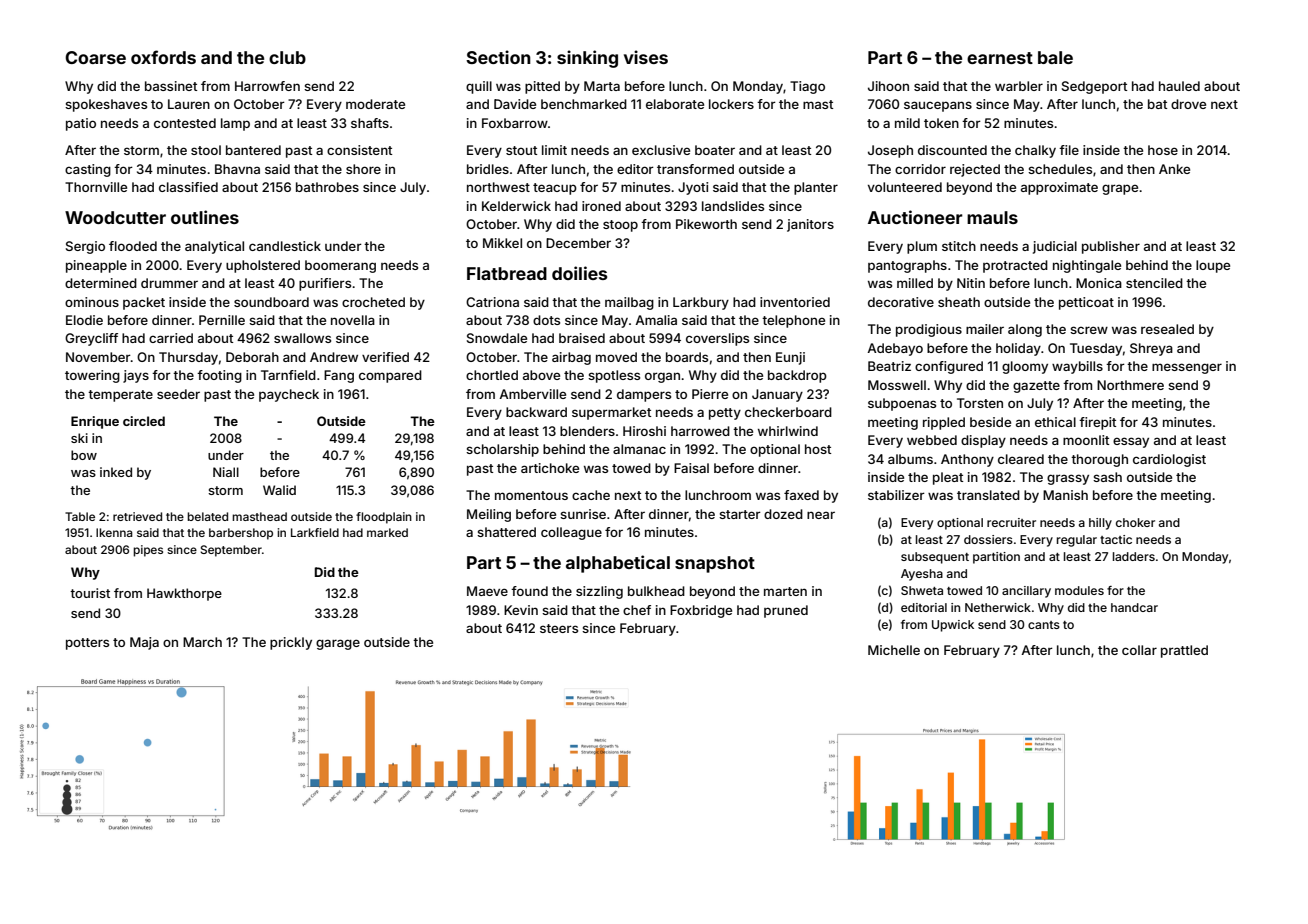  What do you see at coordinates (169, 283) in the screenshot?
I see `drummer` at bounding box center [169, 283].
